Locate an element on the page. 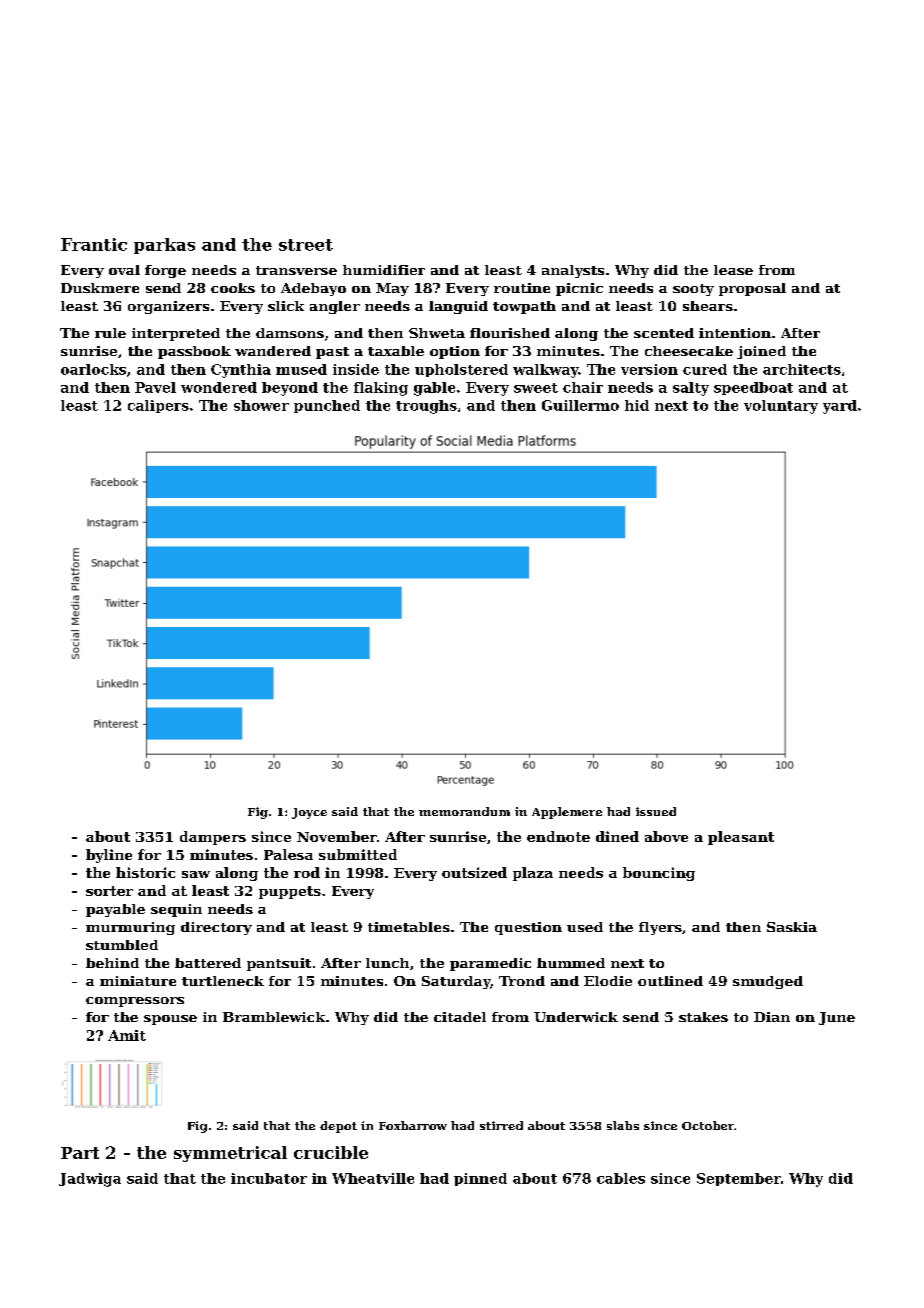 This page has height=1308, width=924. analysts is located at coordinates (573, 271).
